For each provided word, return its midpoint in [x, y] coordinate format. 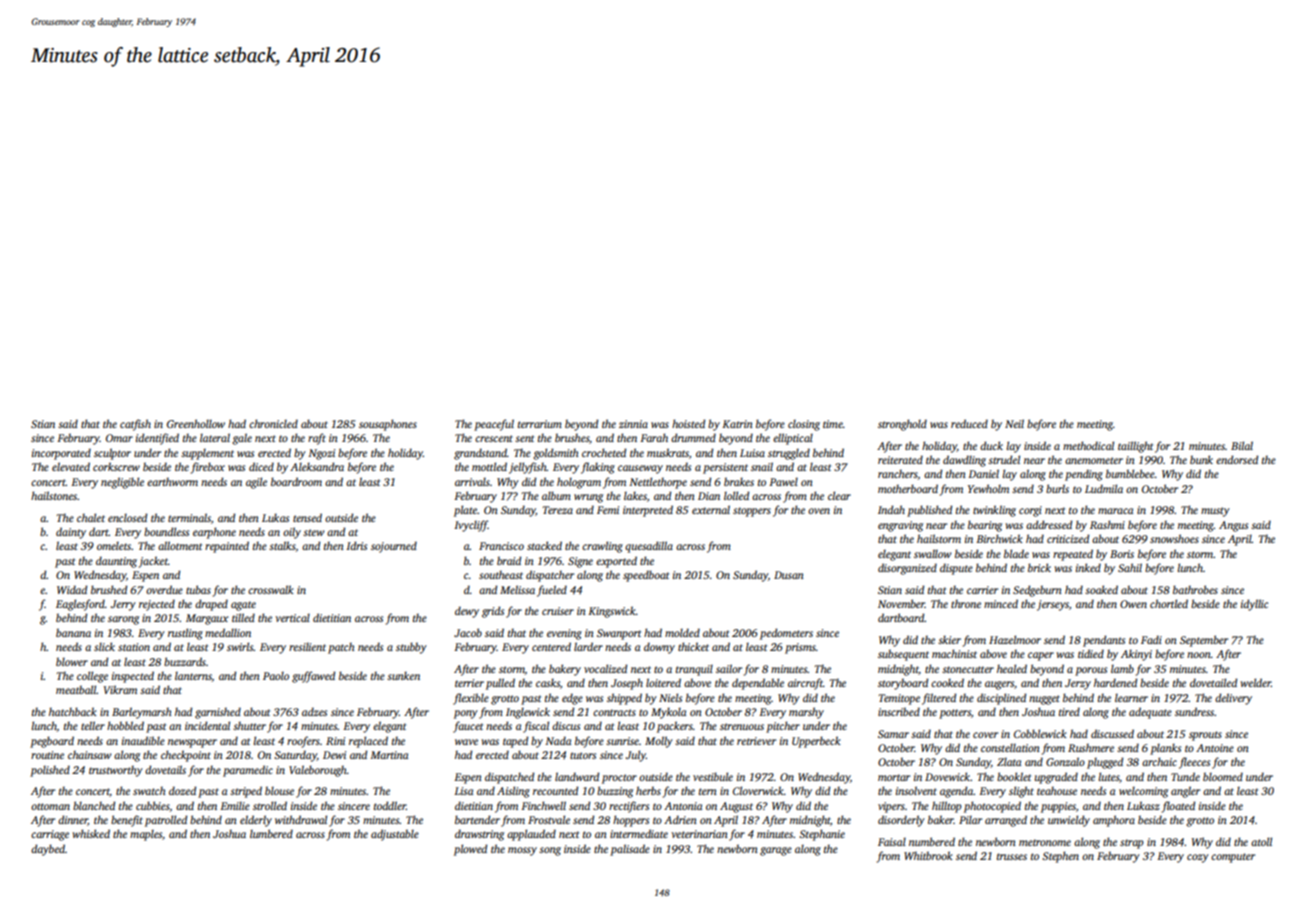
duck [991, 445]
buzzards [185, 661]
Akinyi [1136, 655]
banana [73, 633]
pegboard [52, 742]
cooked [947, 682]
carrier [982, 590]
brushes [572, 438]
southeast [501, 575]
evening [564, 634]
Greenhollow [196, 423]
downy [659, 648]
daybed [48, 850]
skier [949, 639]
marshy [806, 713]
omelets [114, 546]
